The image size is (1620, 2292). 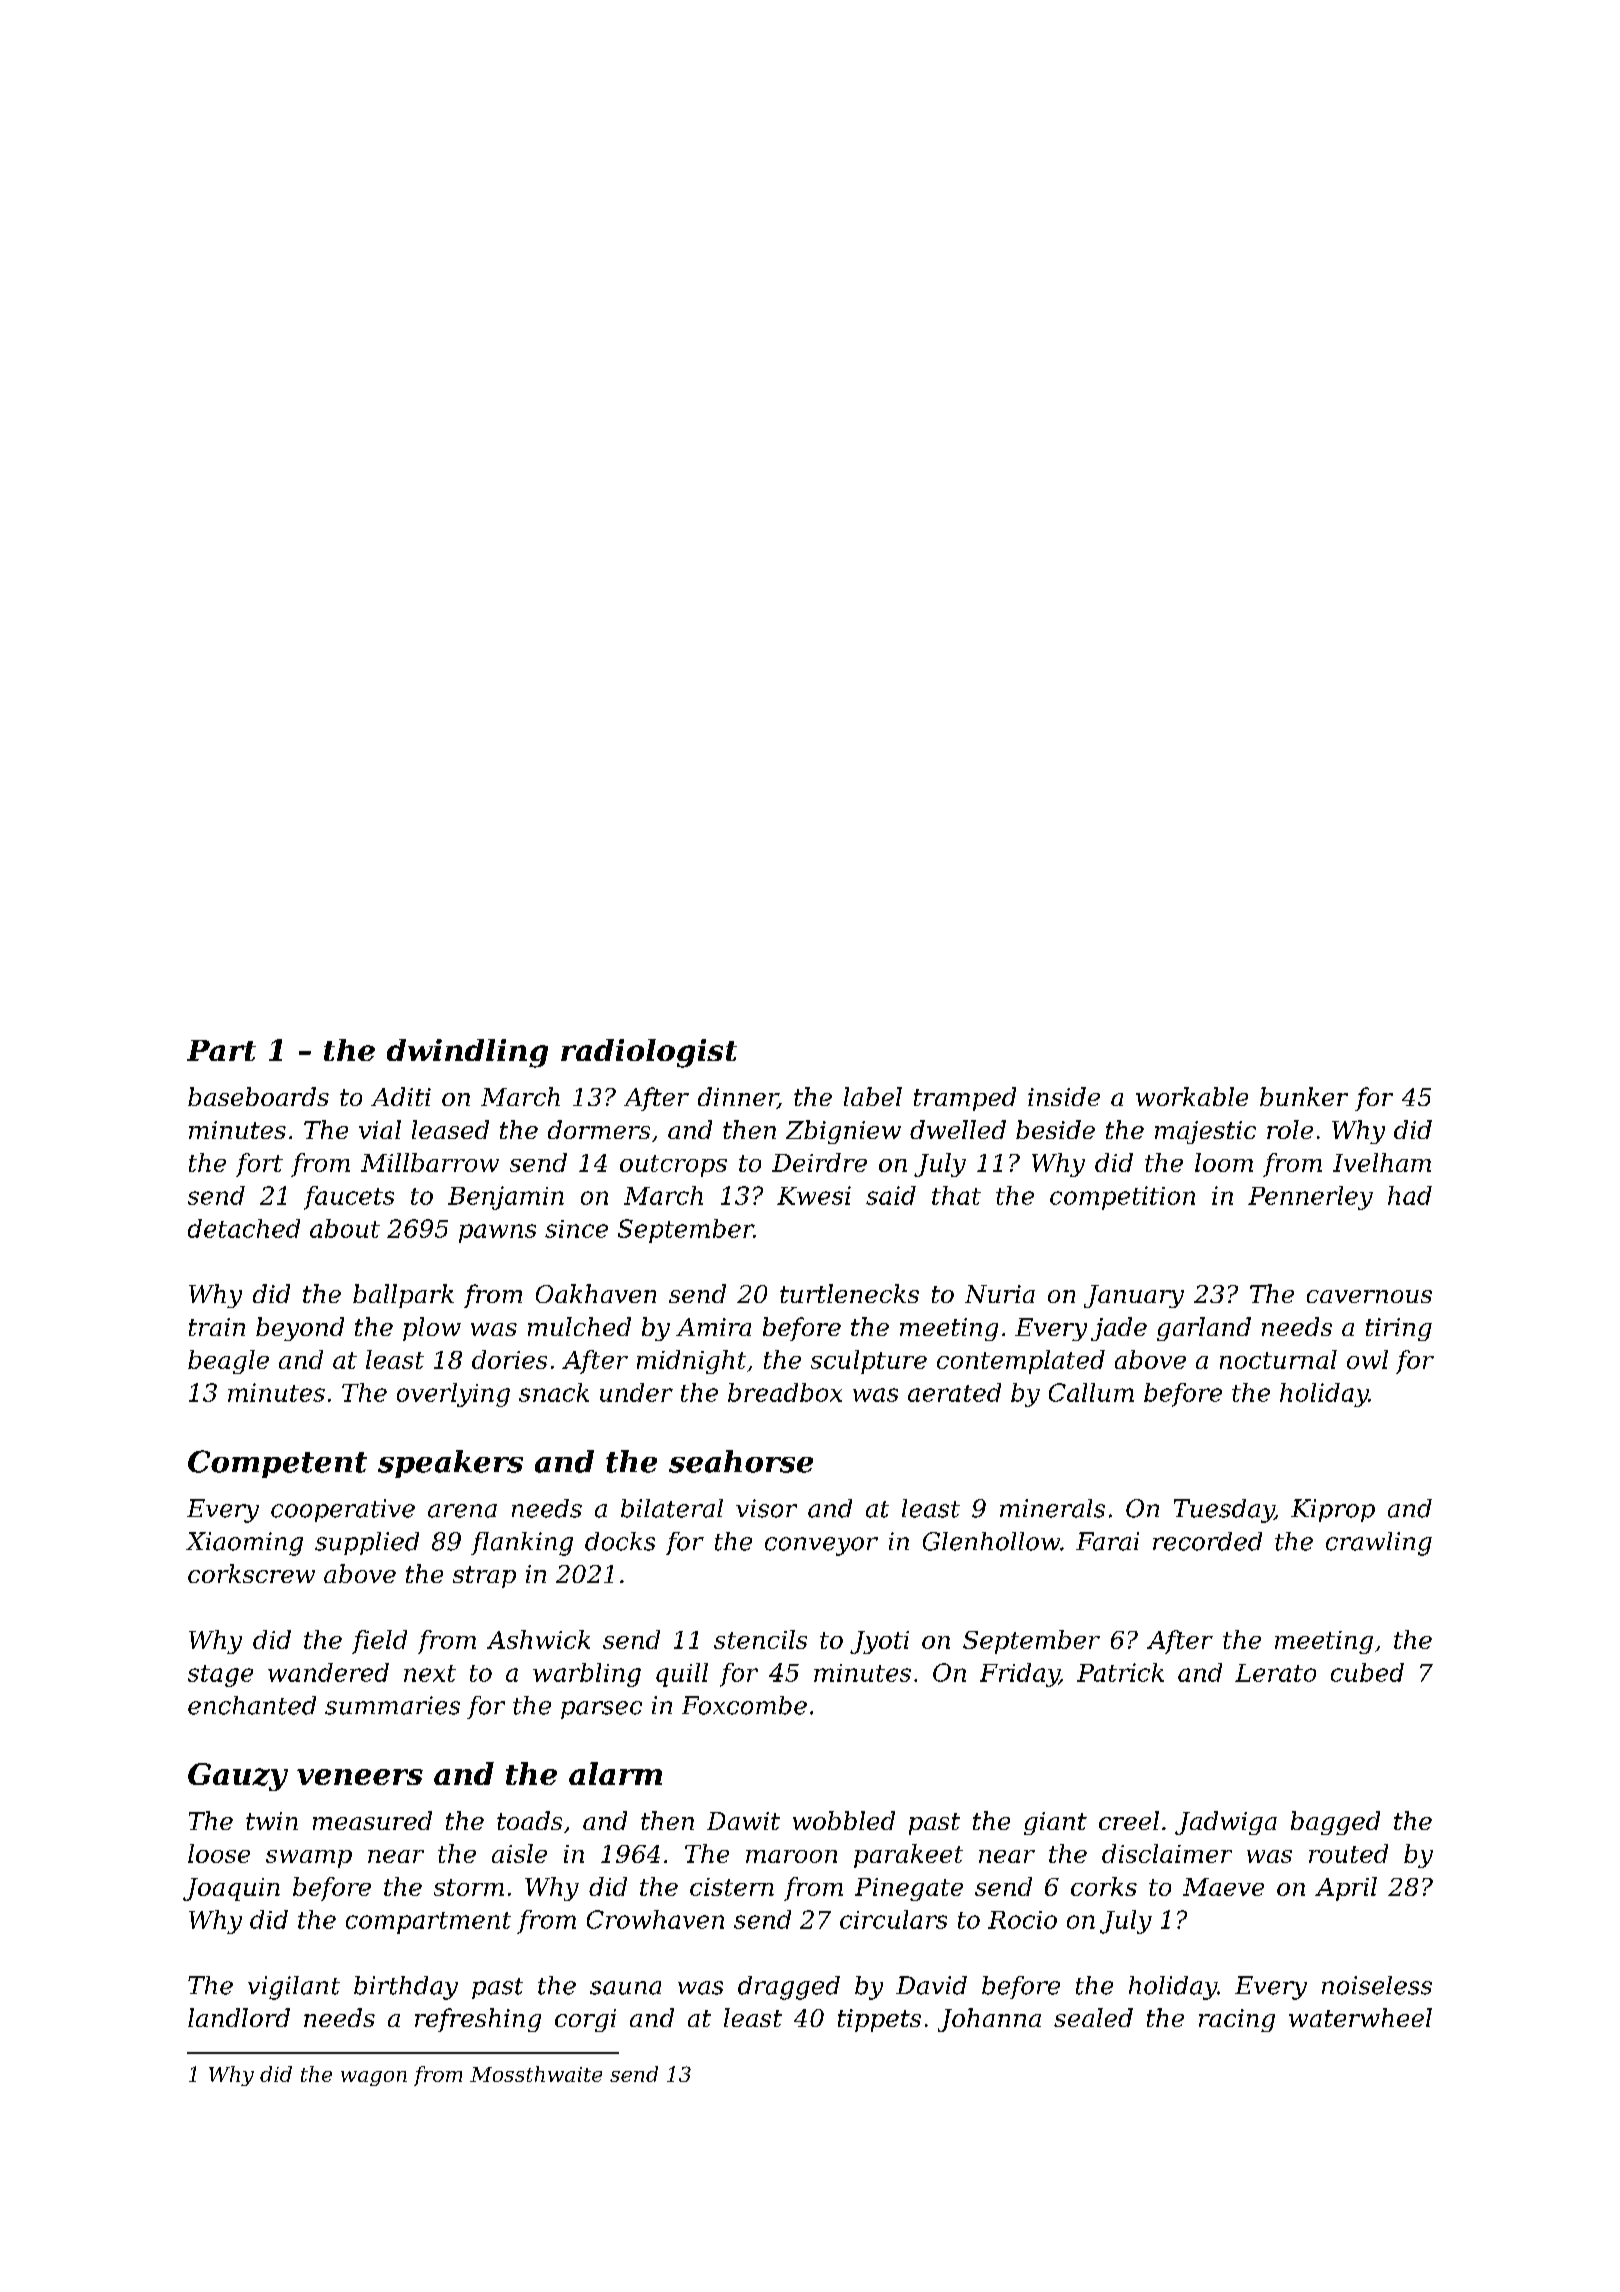 What do you see at coordinates (649, 1053) in the screenshot?
I see `radiologist` at bounding box center [649, 1053].
